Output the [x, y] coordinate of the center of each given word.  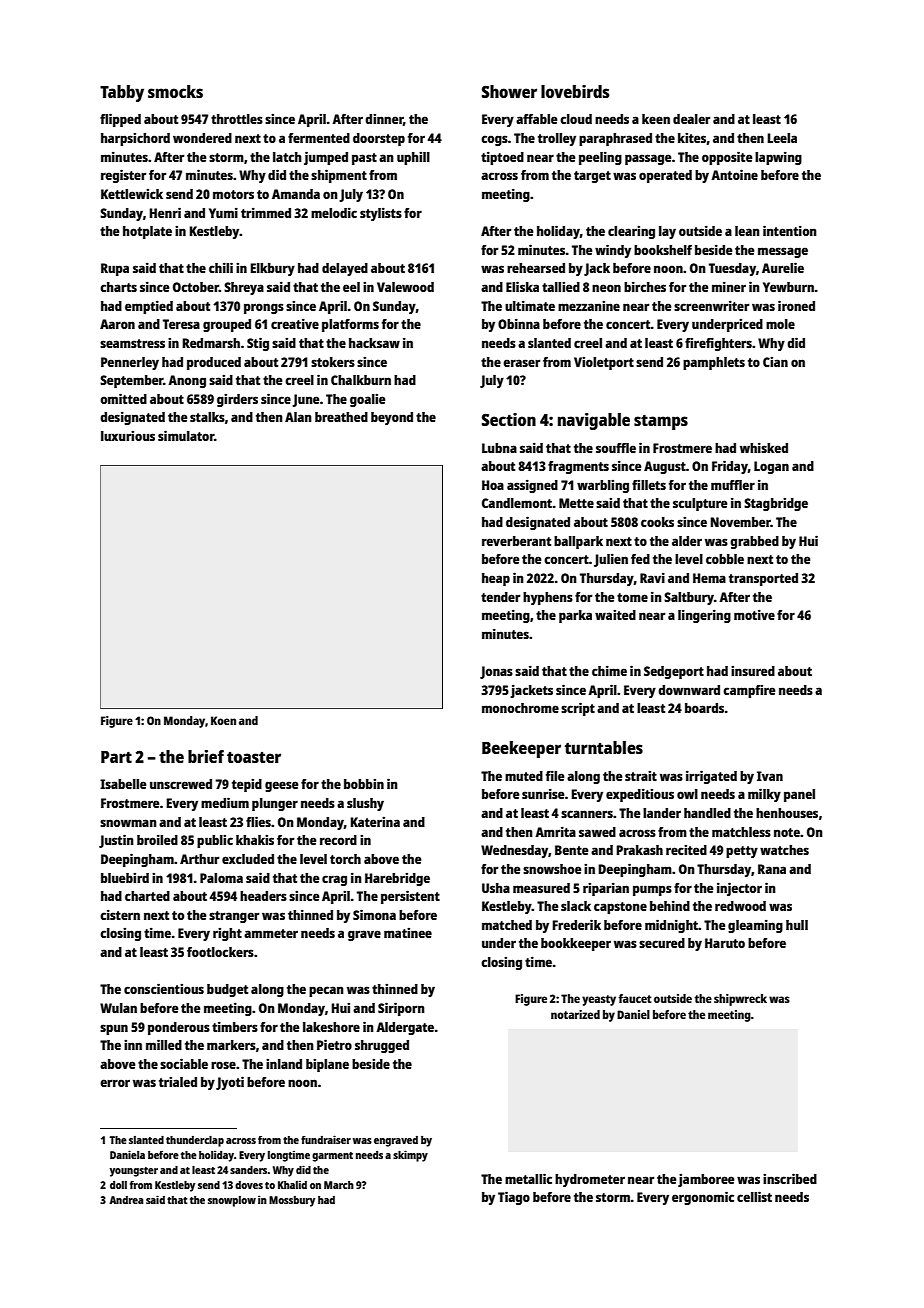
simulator [186, 435]
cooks [657, 522]
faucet [635, 998]
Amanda [296, 194]
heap [496, 579]
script [578, 709]
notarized [575, 1014]
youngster [134, 1172]
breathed [341, 417]
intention [790, 230]
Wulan [118, 1008]
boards [704, 708]
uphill [413, 158]
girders [237, 400]
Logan [771, 467]
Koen [223, 720]
